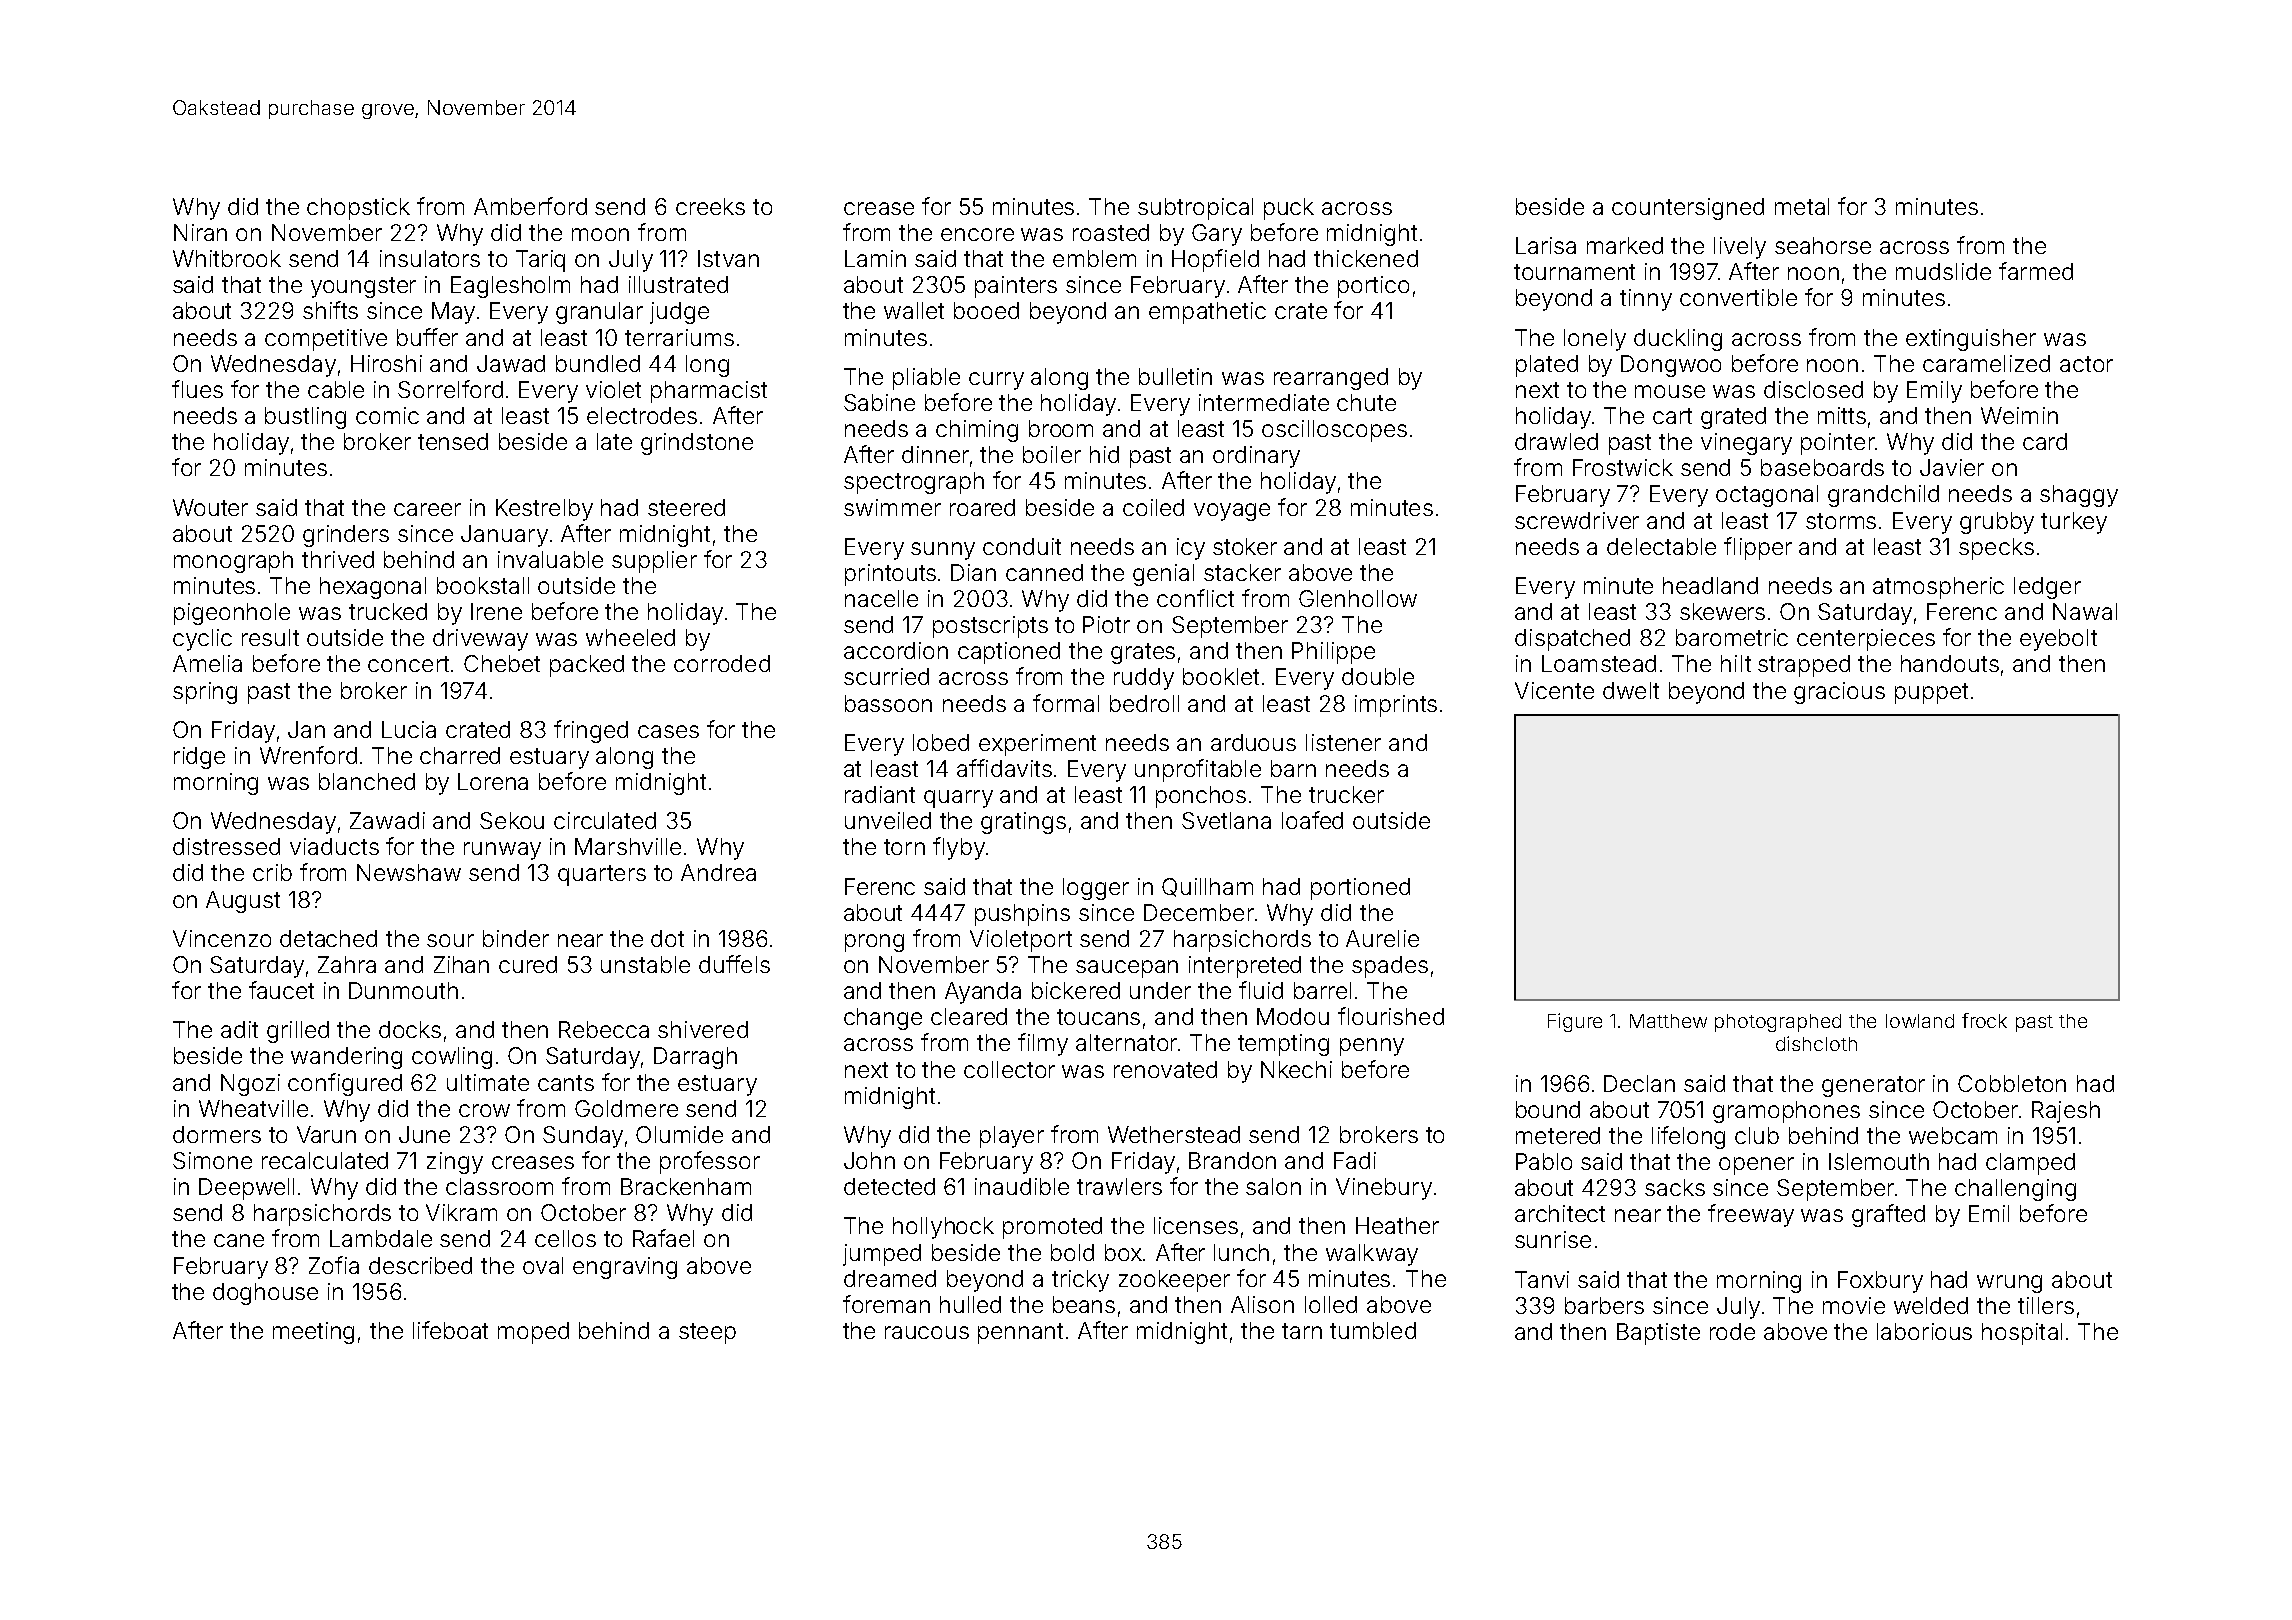 This page has width=2292, height=1620. I want to click on Newshaw, so click(409, 872).
